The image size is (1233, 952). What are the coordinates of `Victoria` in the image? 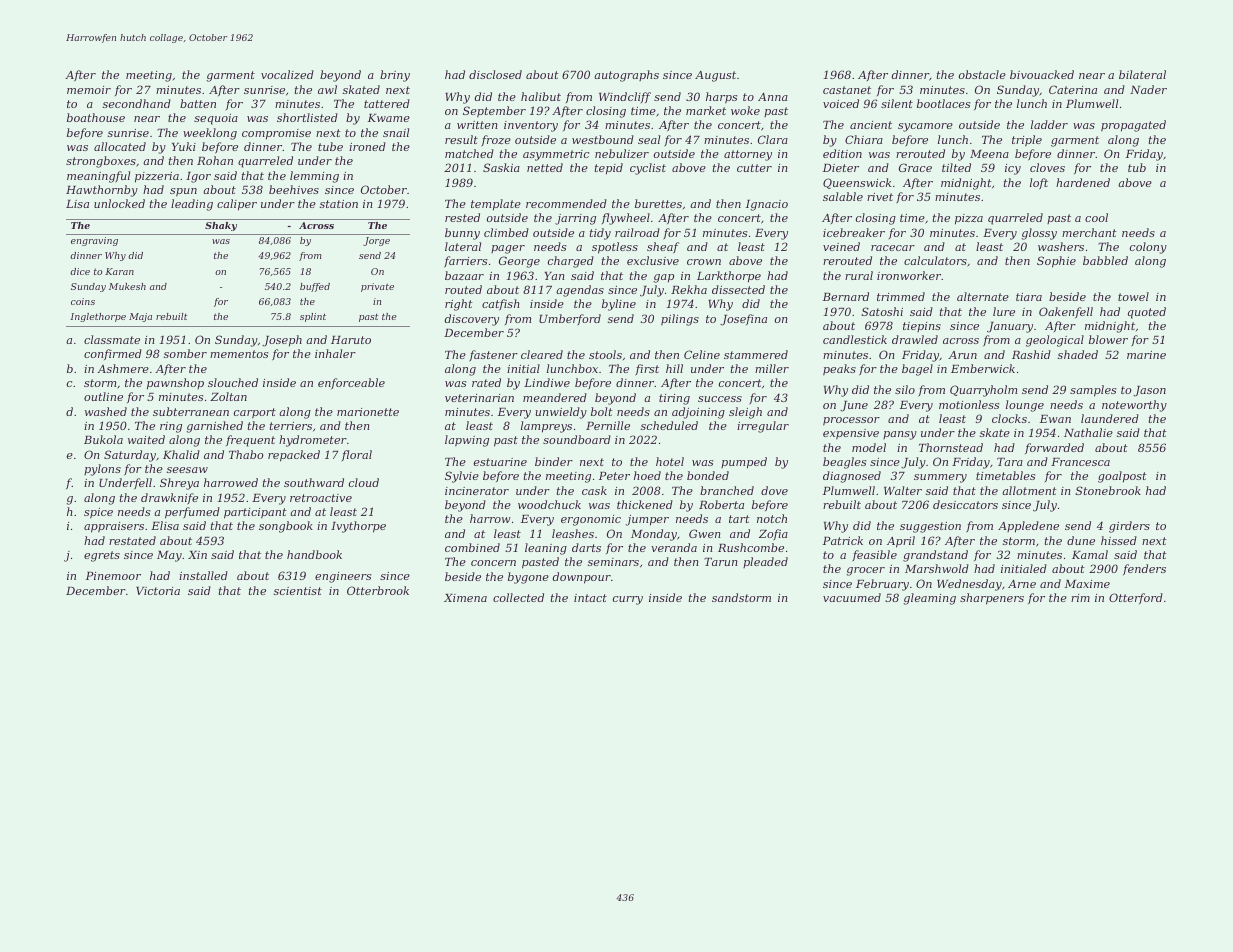 It's located at (158, 591).
